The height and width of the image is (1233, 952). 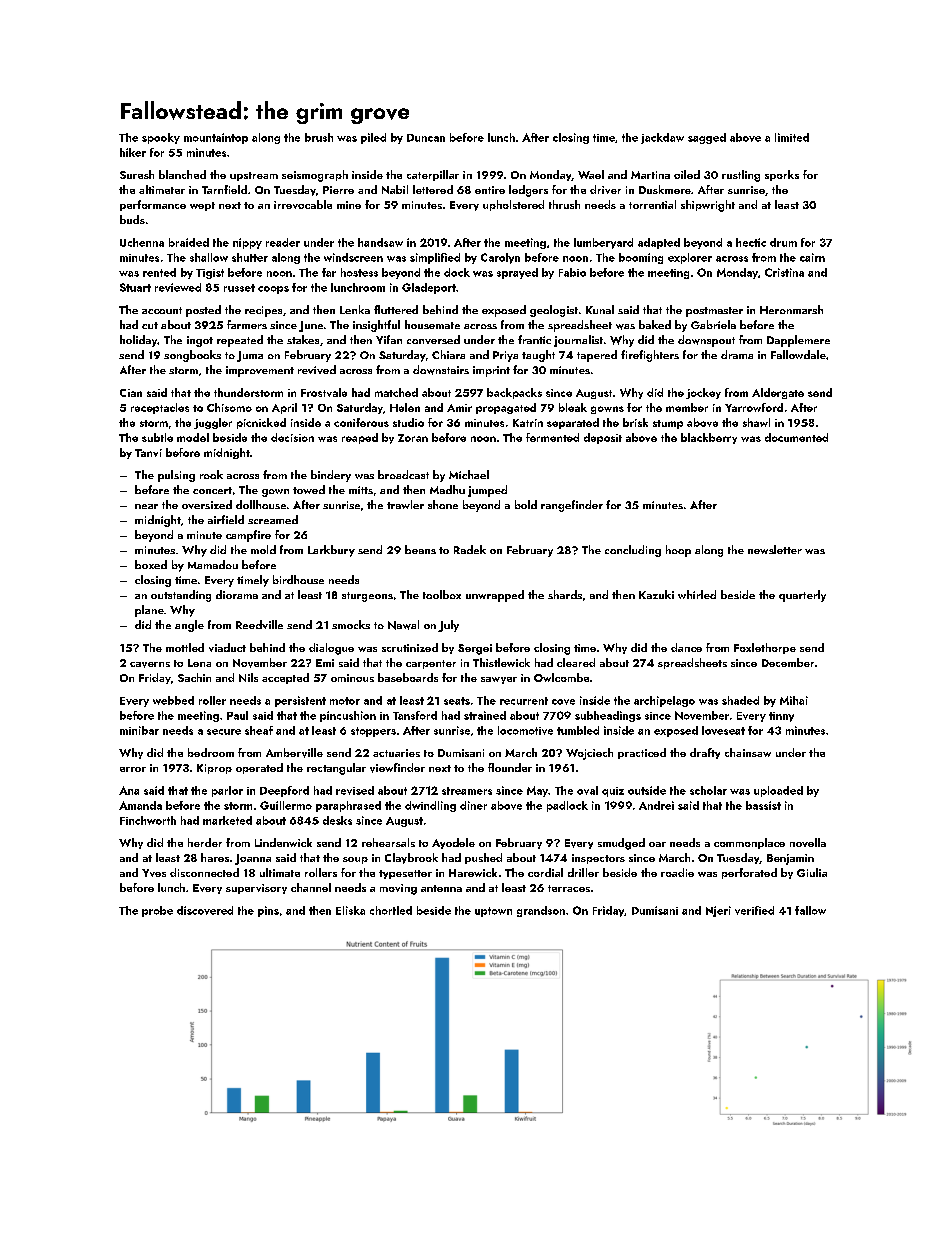 What do you see at coordinates (765, 648) in the image?
I see `Foxlethorpe` at bounding box center [765, 648].
